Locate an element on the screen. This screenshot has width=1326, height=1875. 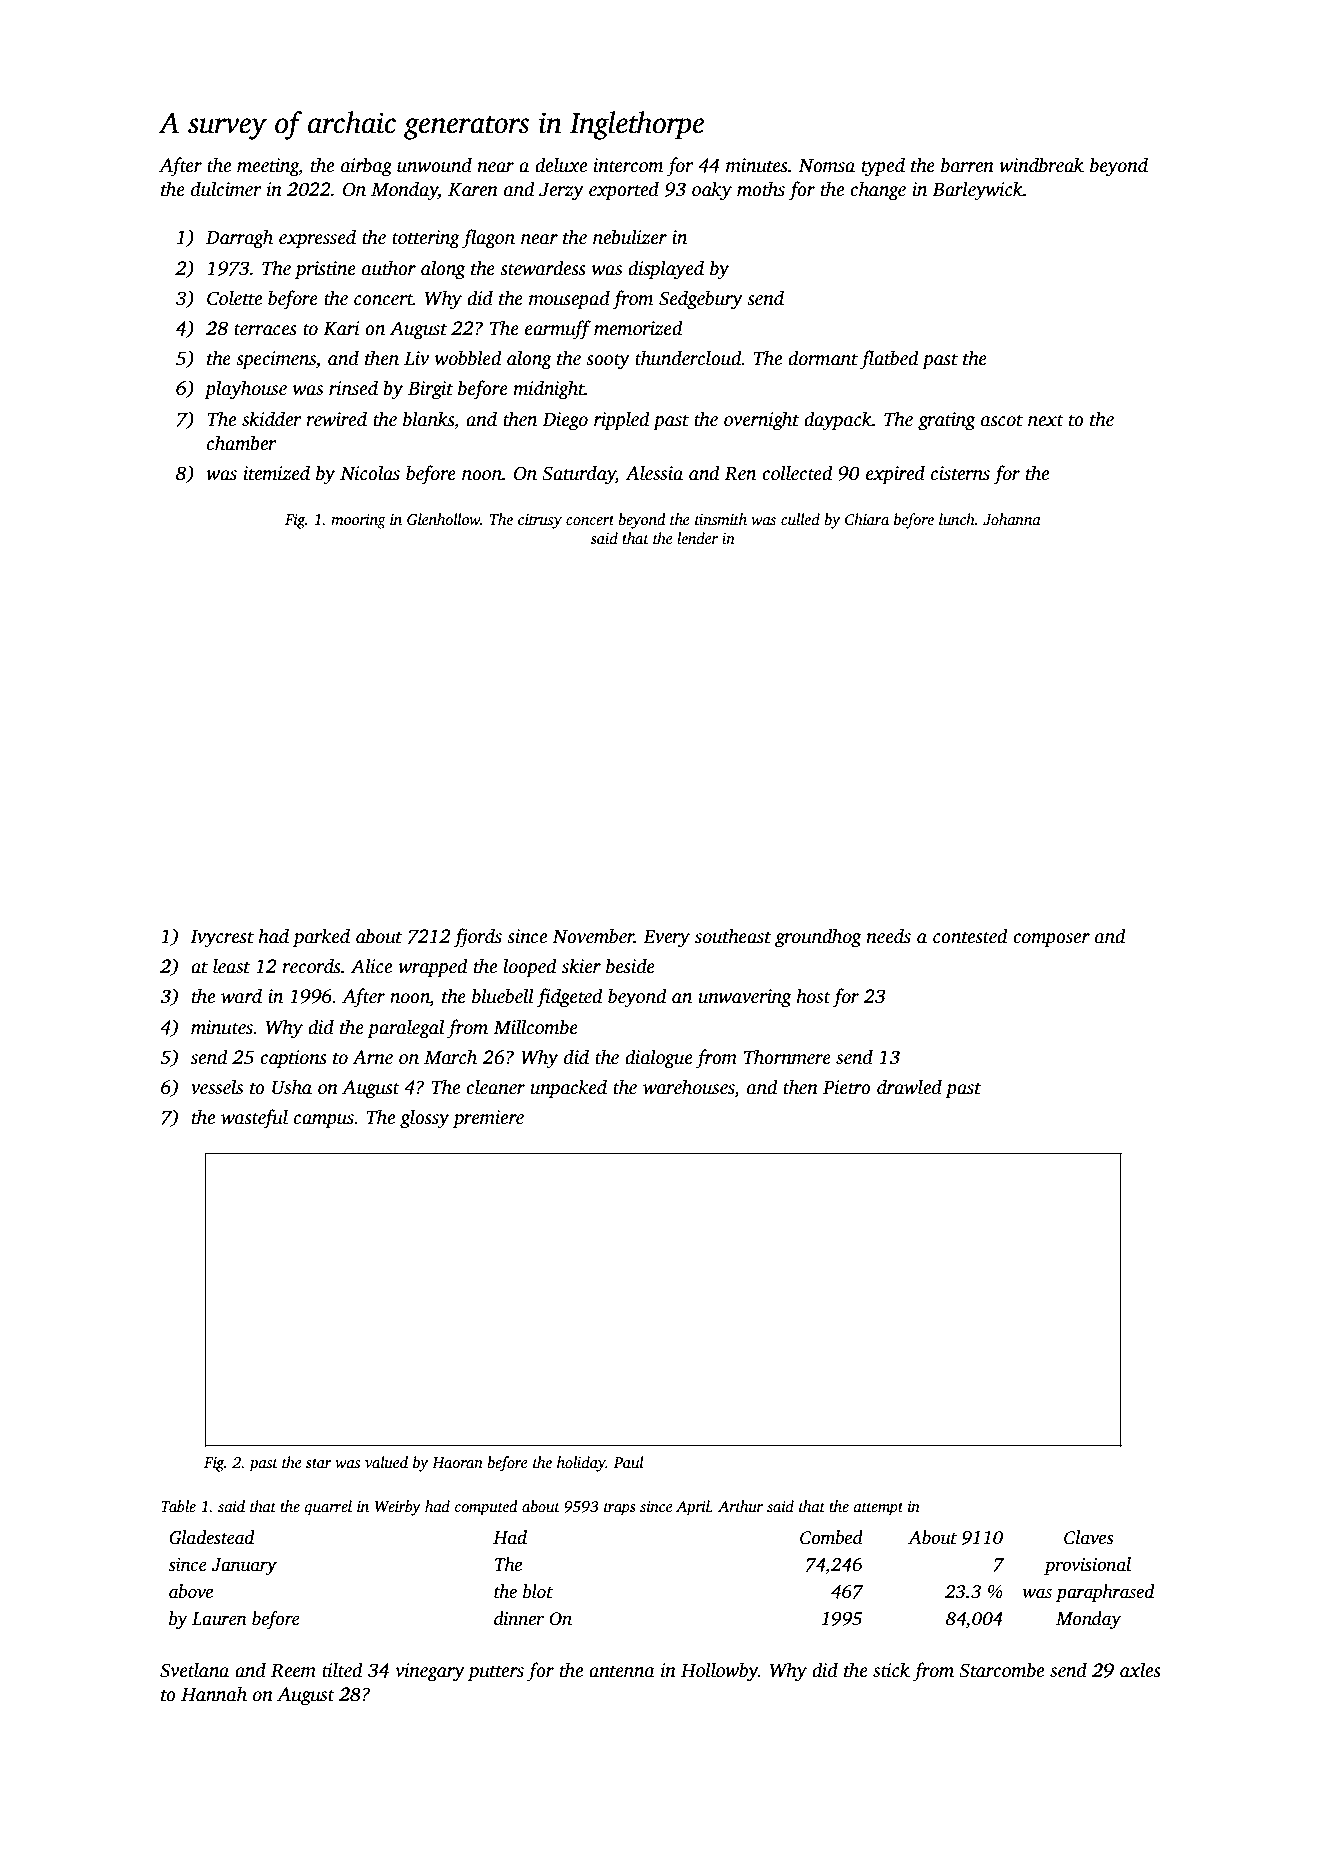
above is located at coordinates (191, 1591).
